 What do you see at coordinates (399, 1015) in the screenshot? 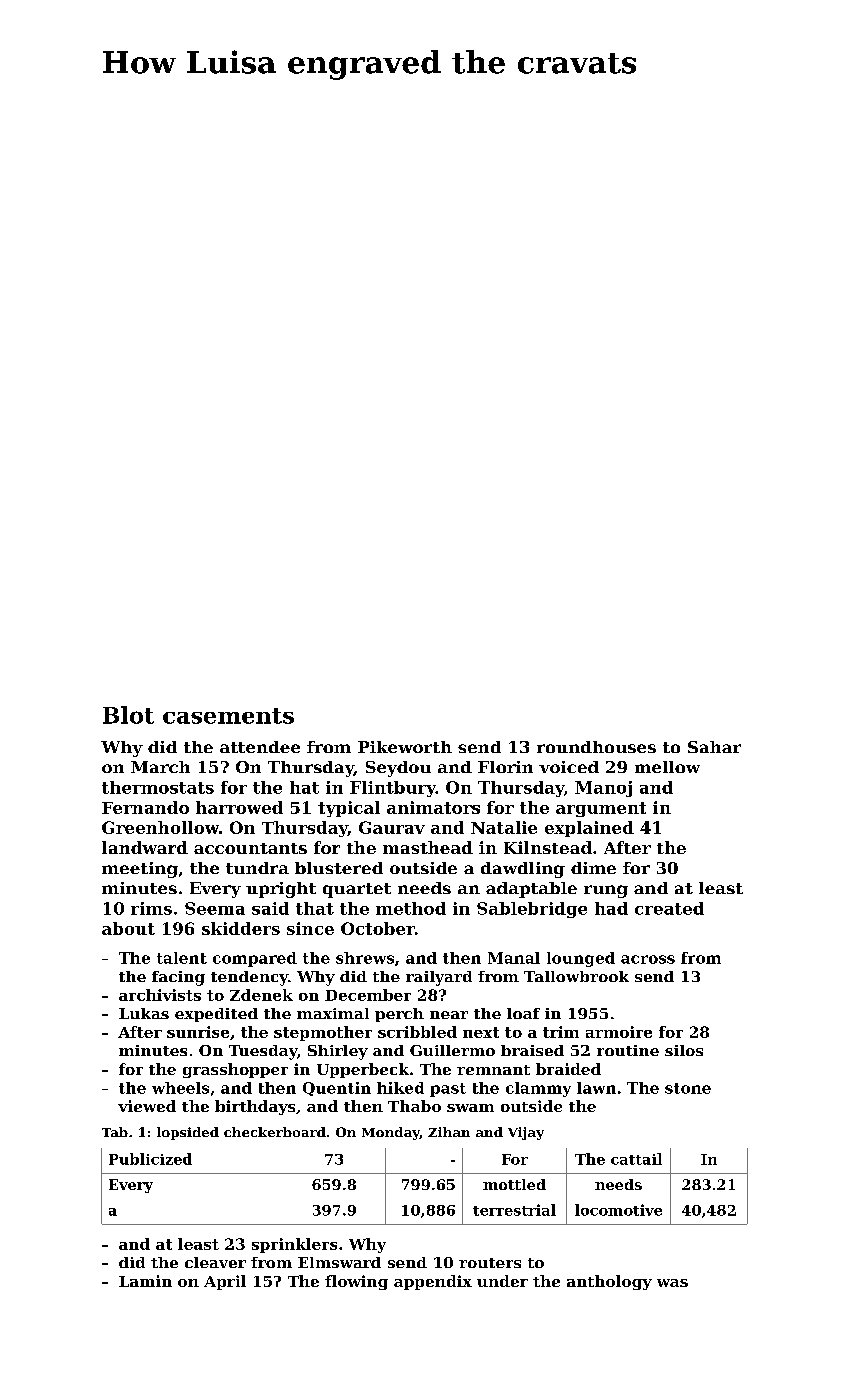
I see `perch` at bounding box center [399, 1015].
